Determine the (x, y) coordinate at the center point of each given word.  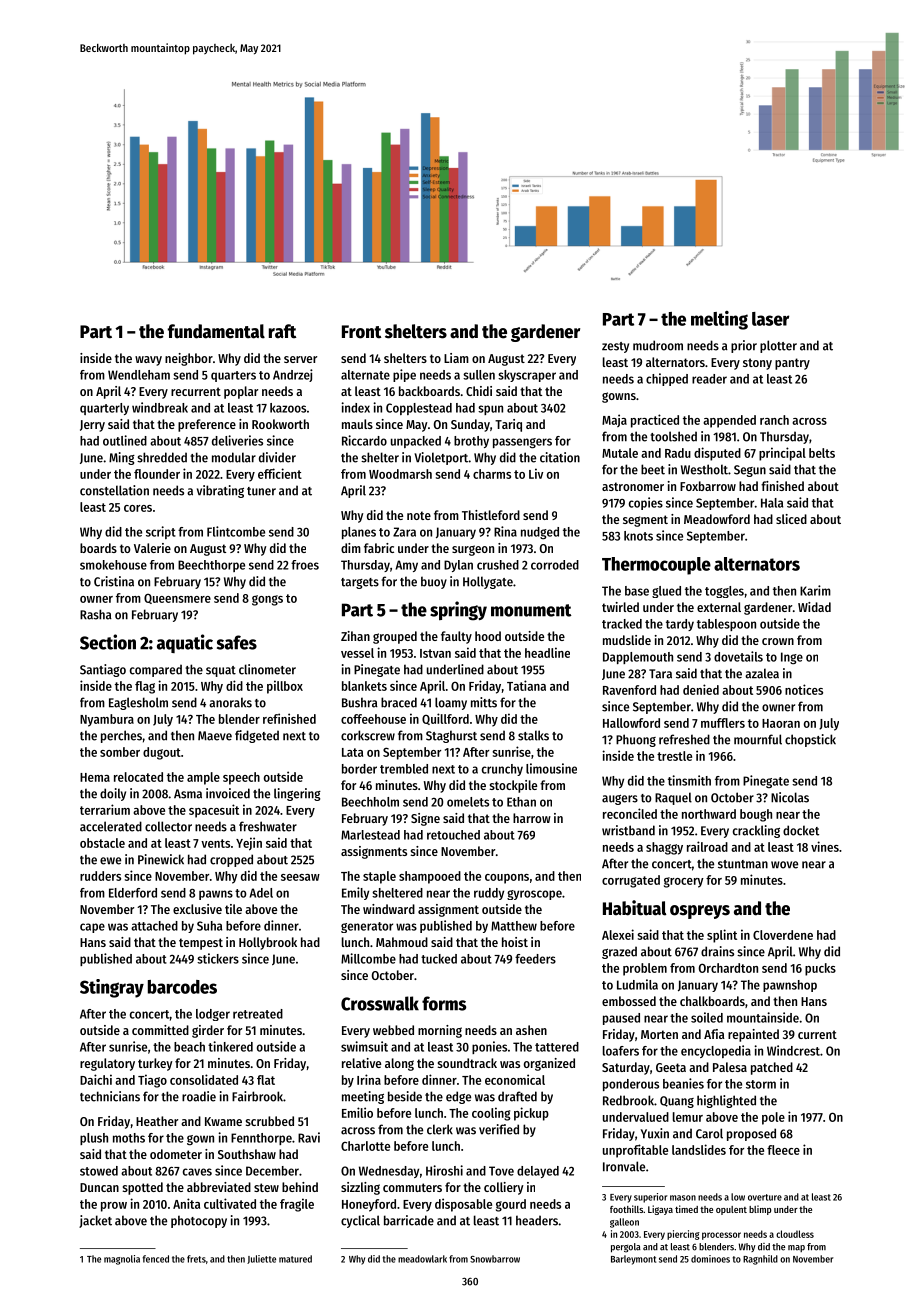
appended (729, 421)
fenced (155, 1259)
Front (361, 332)
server (300, 359)
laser (770, 319)
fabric (379, 548)
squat (221, 671)
